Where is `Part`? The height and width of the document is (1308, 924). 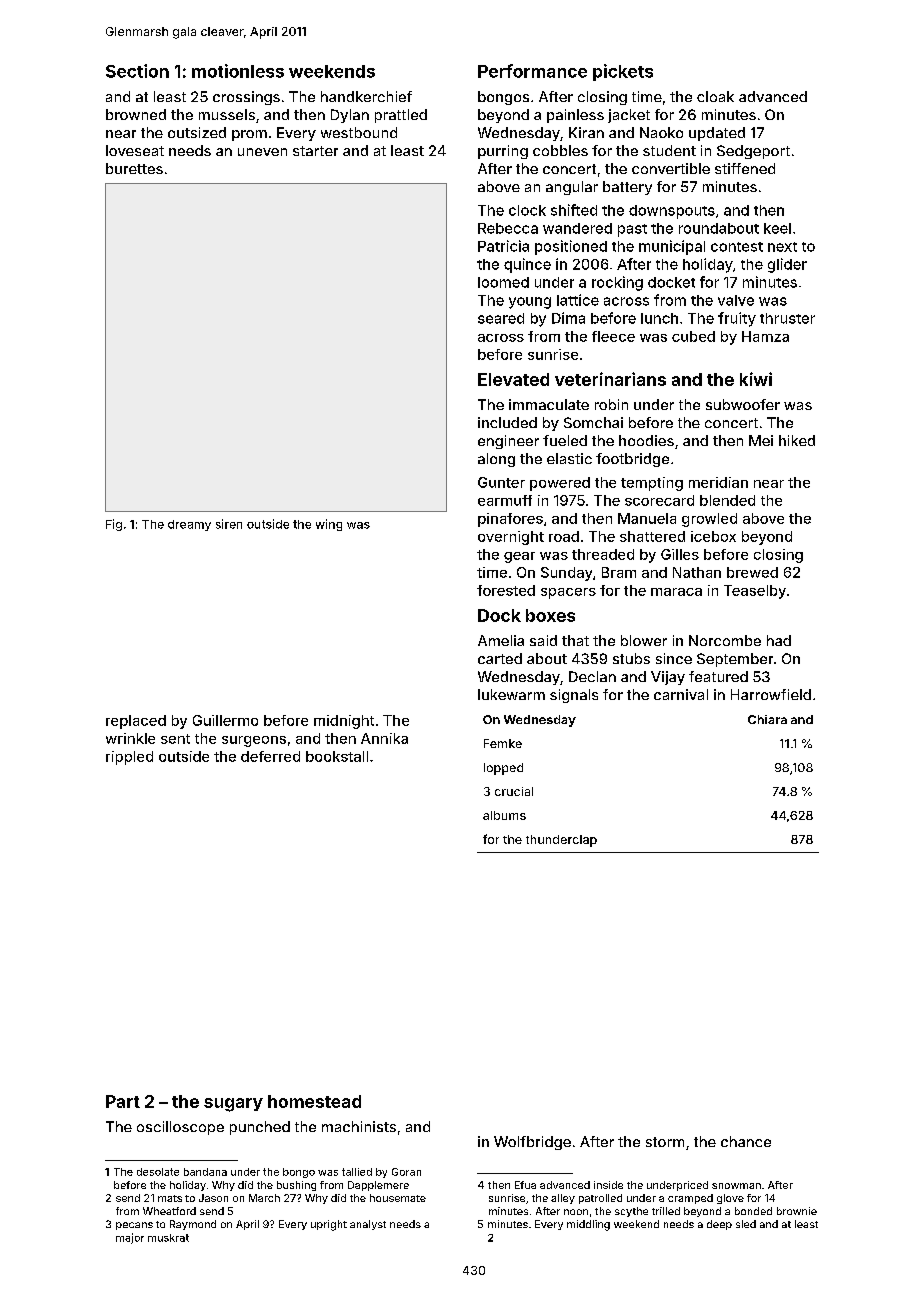
Part is located at coordinates (123, 1101).
